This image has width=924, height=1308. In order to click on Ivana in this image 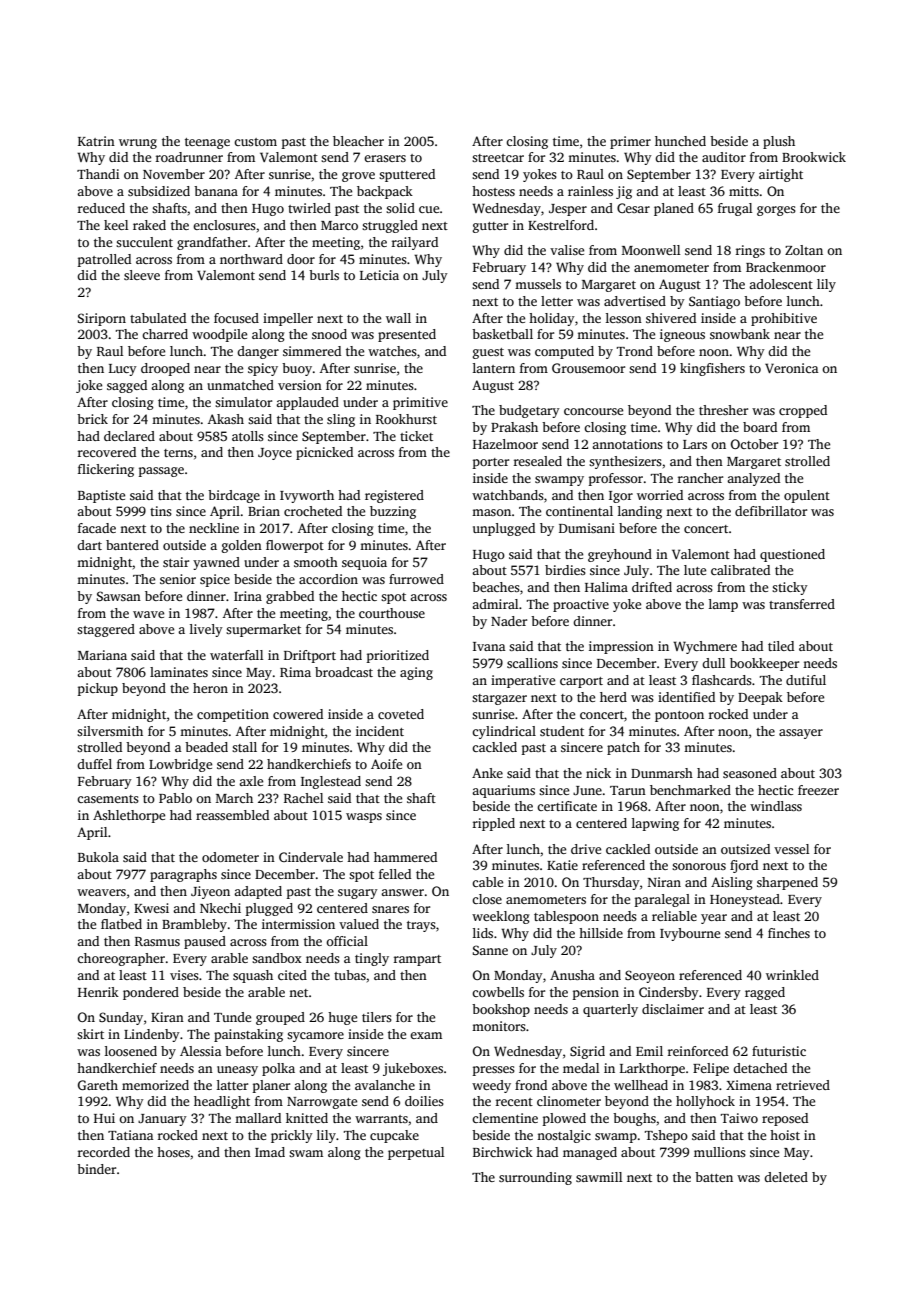, I will do `click(489, 646)`.
